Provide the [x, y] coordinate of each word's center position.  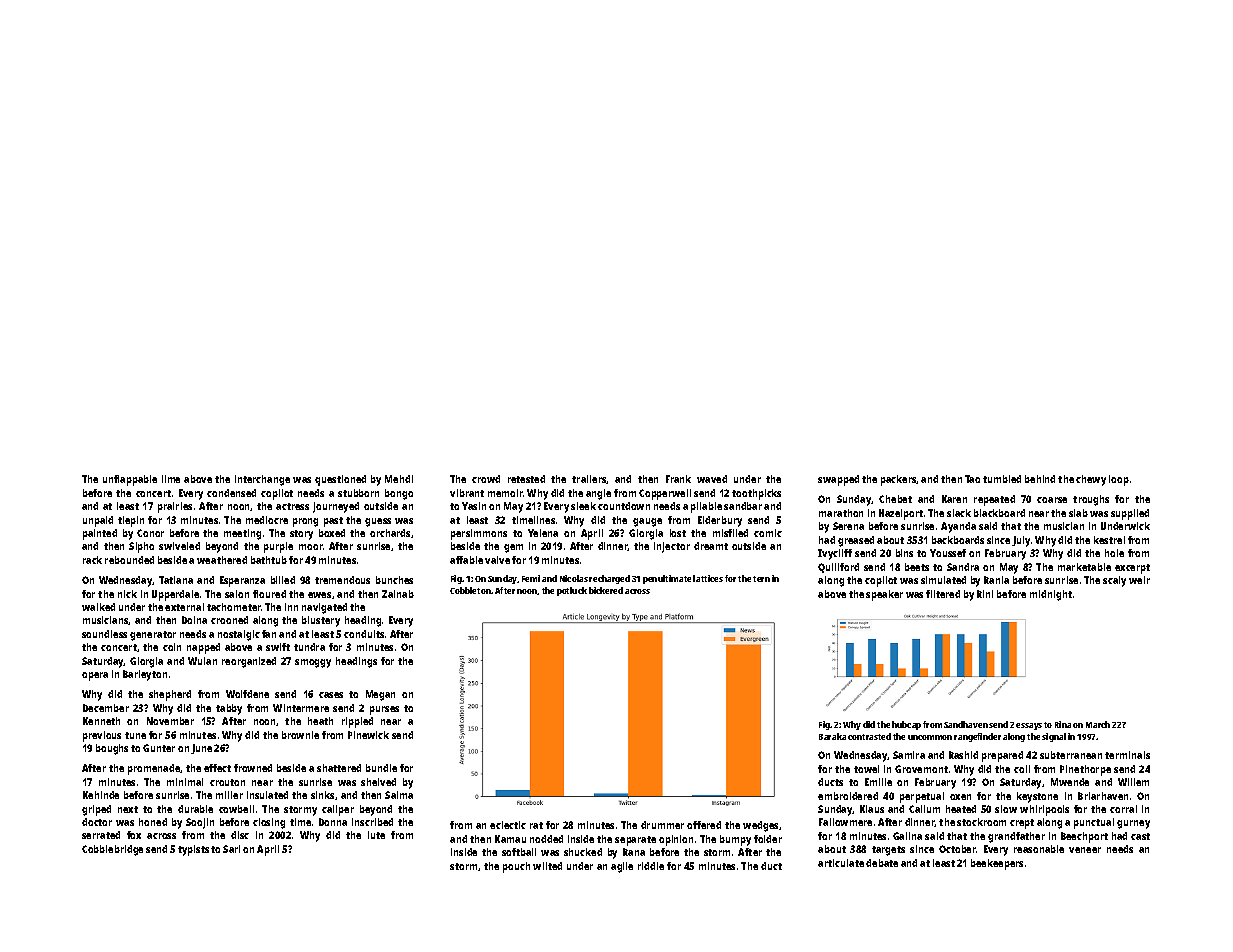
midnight [1051, 595]
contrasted [869, 736]
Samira [909, 755]
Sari [231, 849]
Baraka [832, 736]
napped [203, 648]
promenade [154, 769]
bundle [381, 768]
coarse [1052, 500]
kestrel [1109, 540]
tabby [229, 709]
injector [672, 547]
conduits [364, 634]
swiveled [179, 546]
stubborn [358, 493]
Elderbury [720, 521]
